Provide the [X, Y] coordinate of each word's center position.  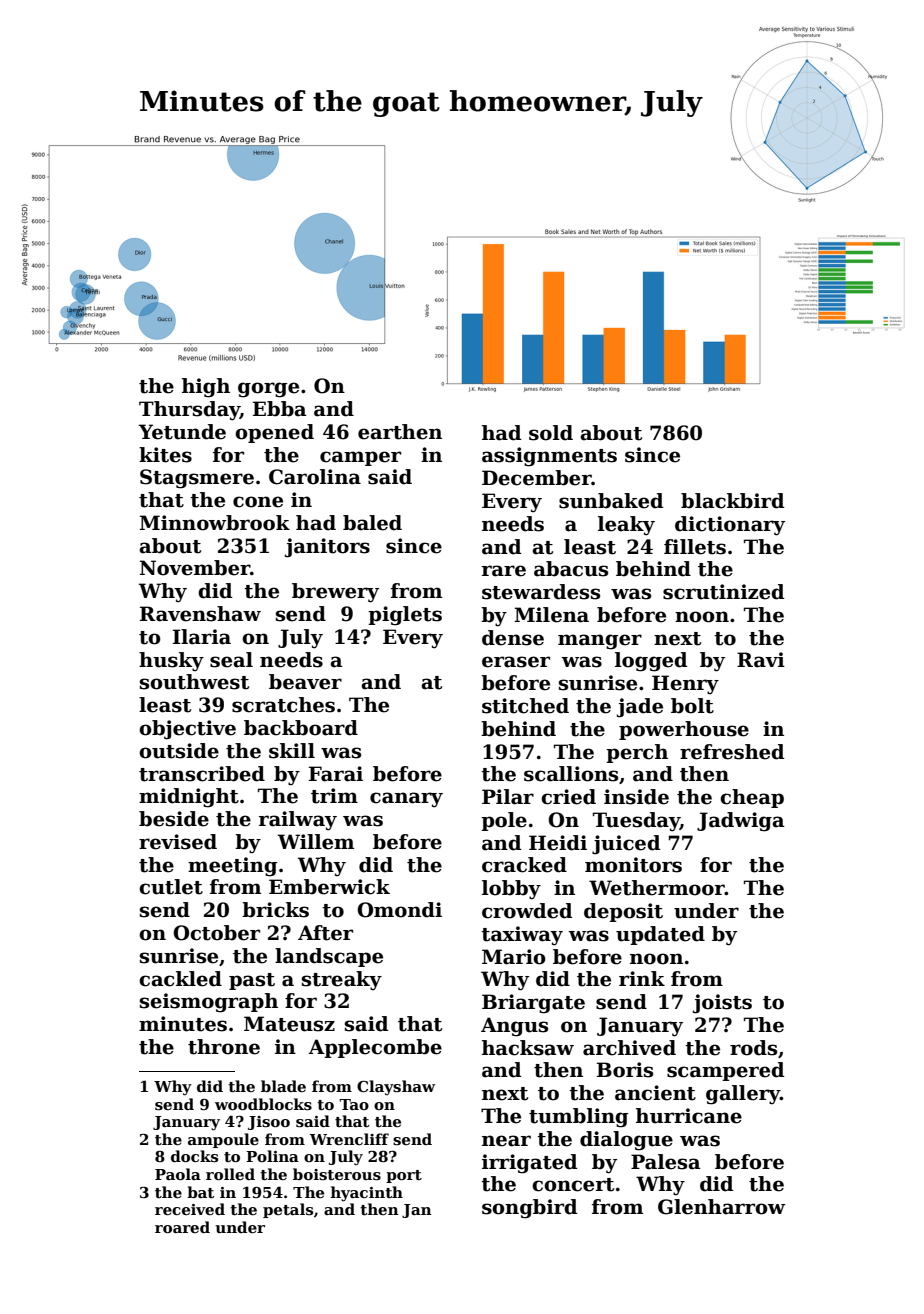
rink [642, 978]
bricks [275, 910]
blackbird [732, 501]
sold [551, 433]
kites [165, 455]
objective [187, 730]
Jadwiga [741, 822]
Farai [336, 774]
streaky [342, 981]
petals [288, 1210]
